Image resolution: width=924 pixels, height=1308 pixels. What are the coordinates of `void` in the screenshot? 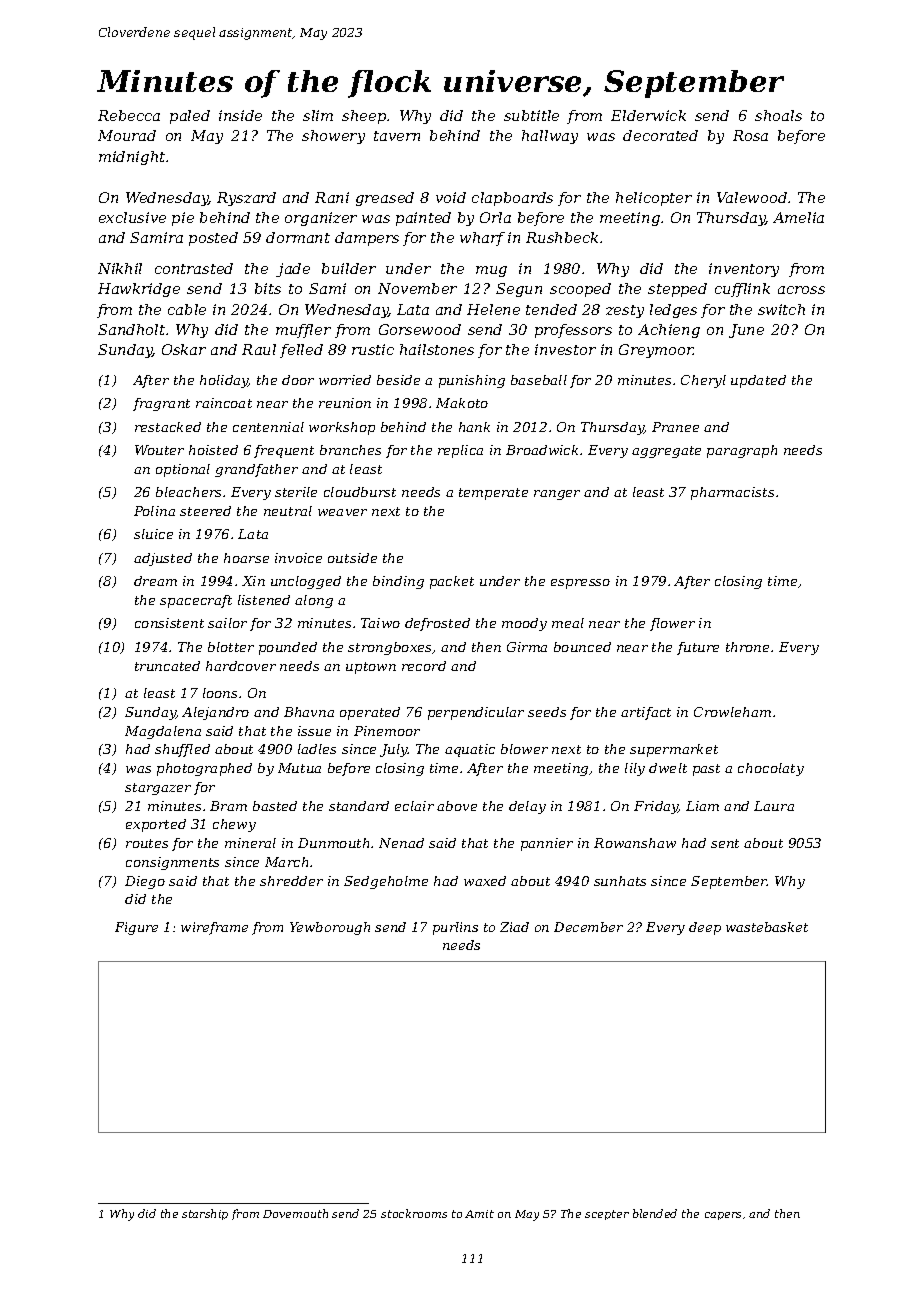 It's located at (451, 197).
